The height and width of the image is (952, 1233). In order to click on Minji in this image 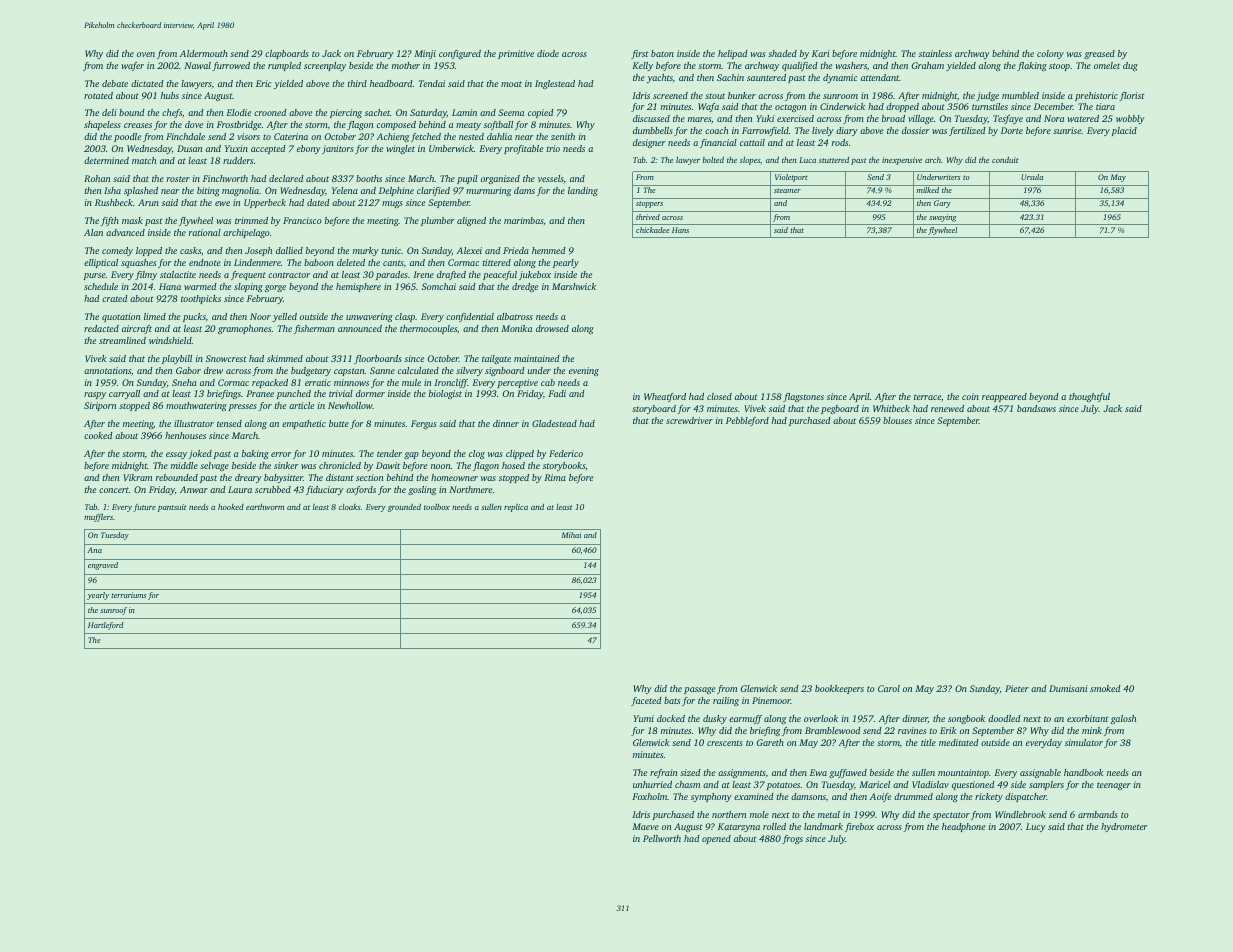, I will do `click(425, 54)`.
